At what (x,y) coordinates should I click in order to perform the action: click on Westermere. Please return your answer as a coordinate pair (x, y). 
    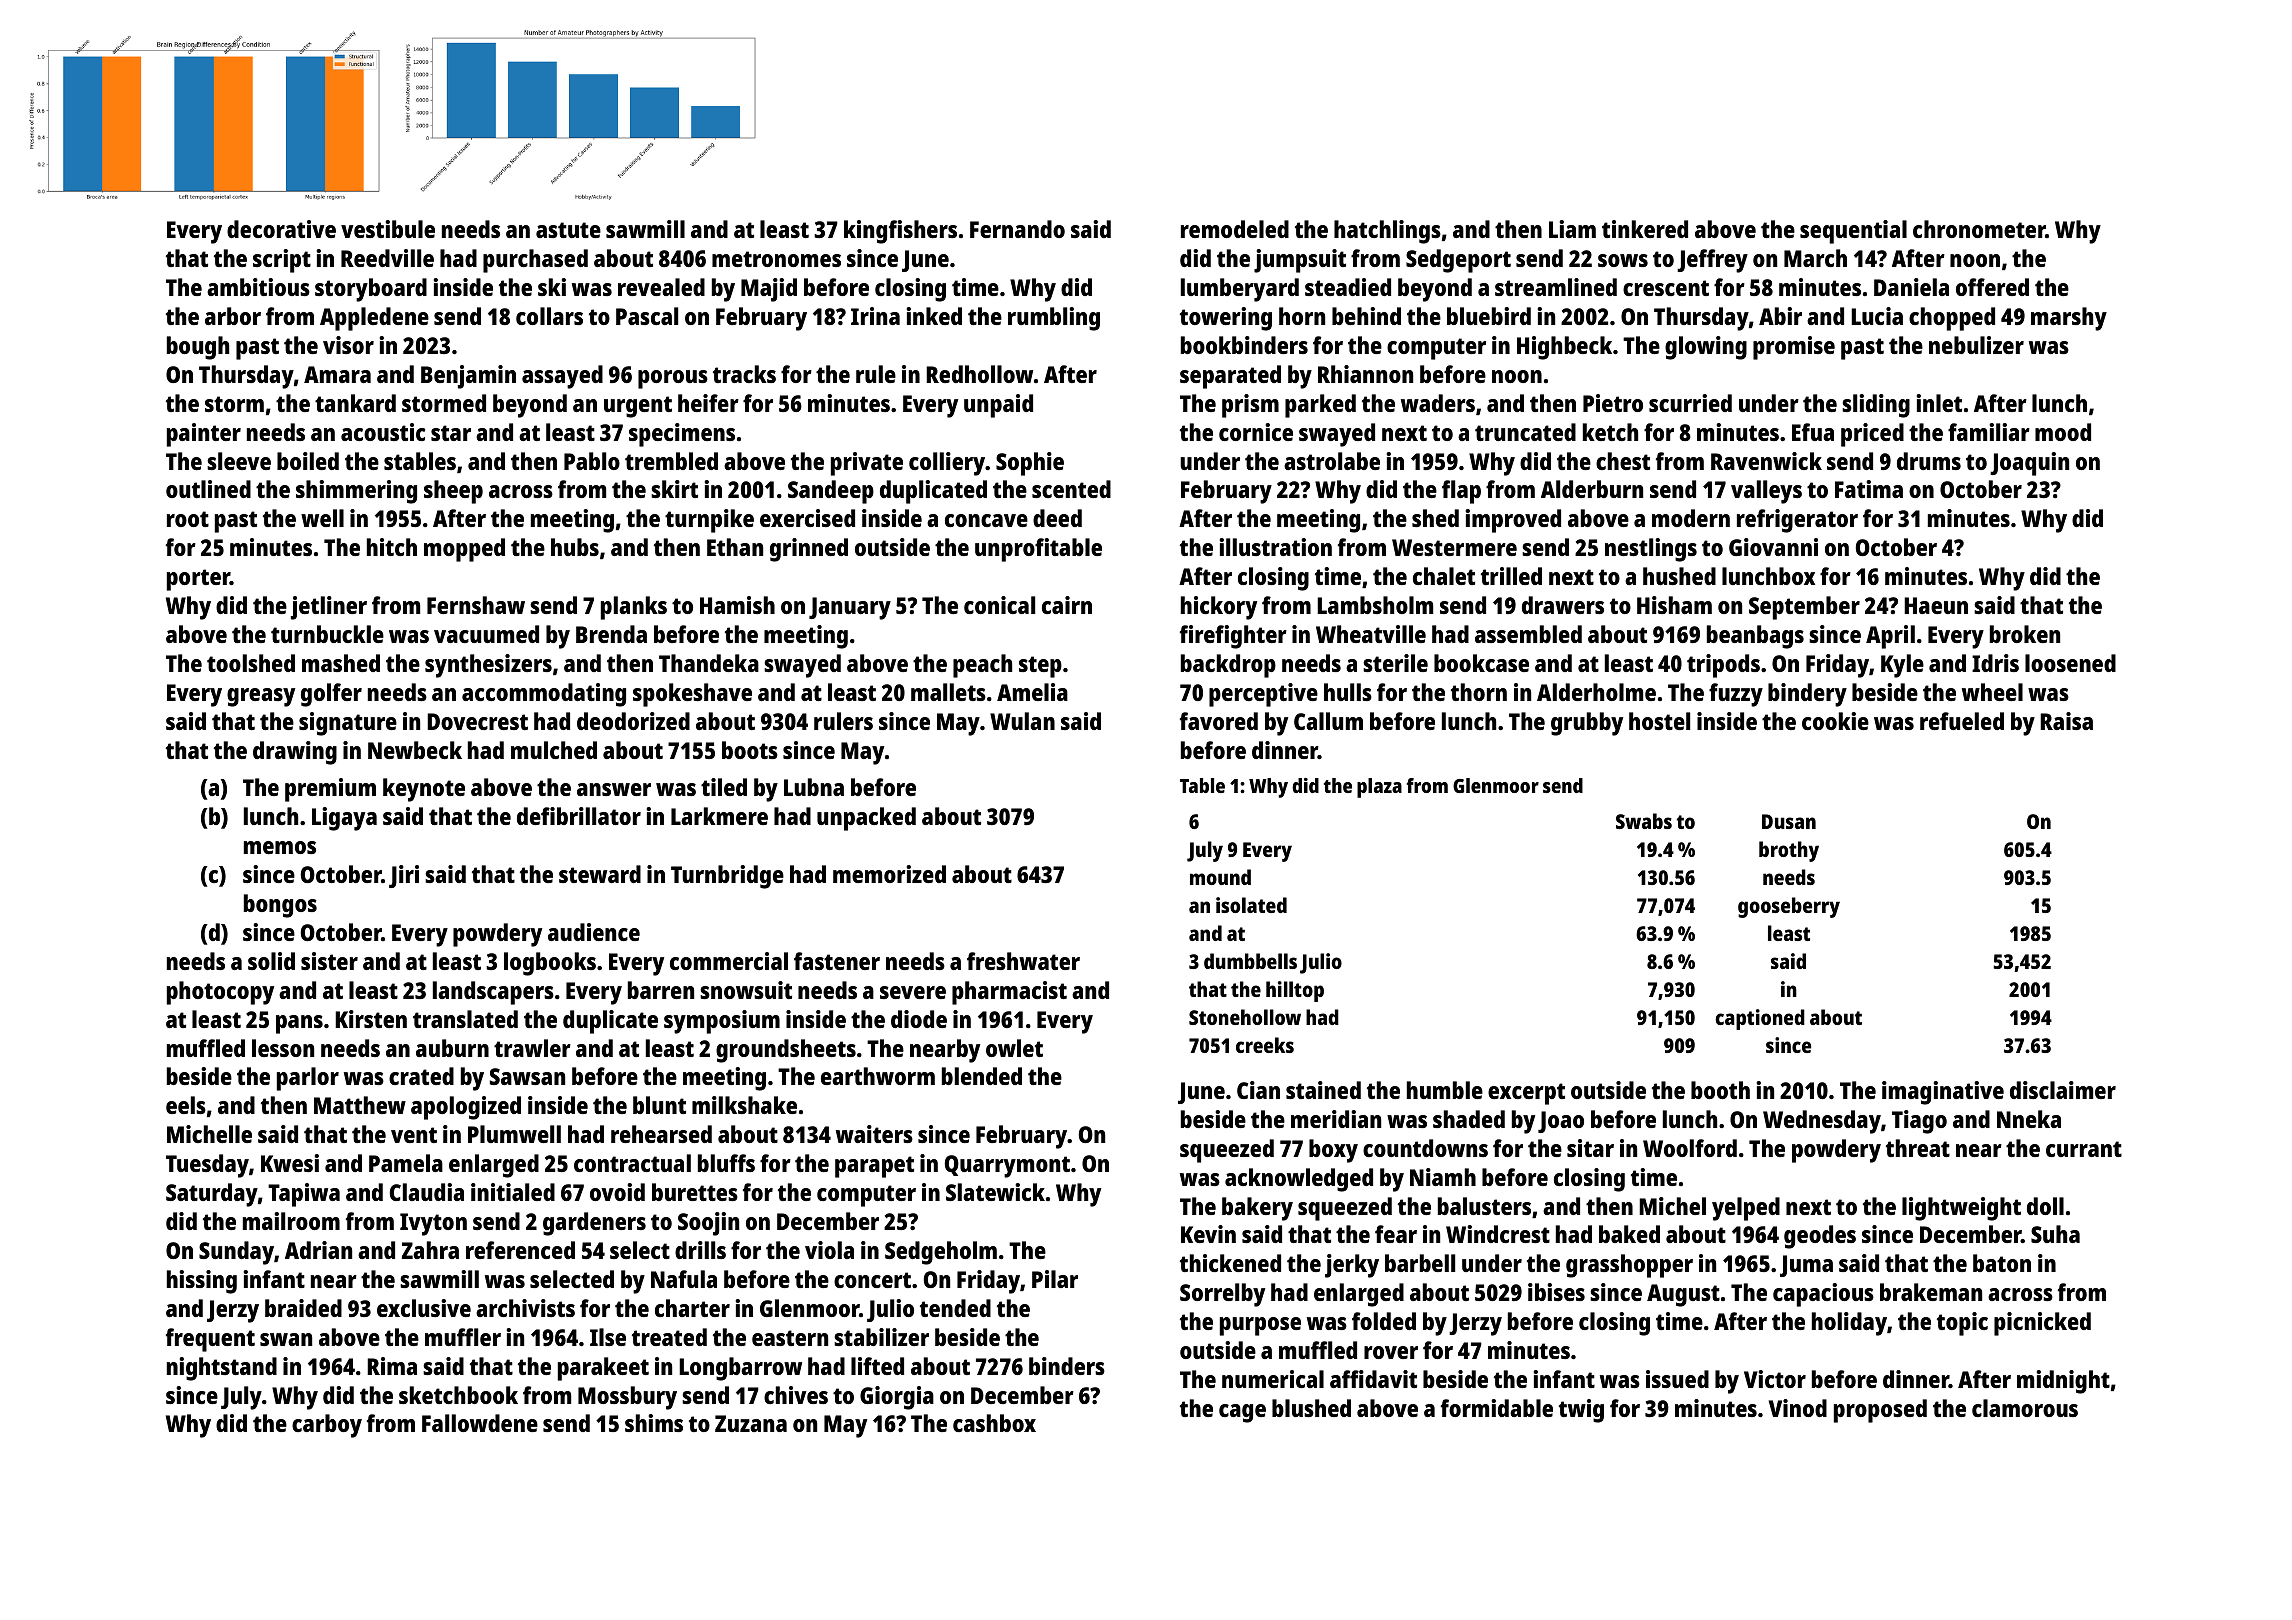
    Looking at the image, I should click on (1454, 547).
